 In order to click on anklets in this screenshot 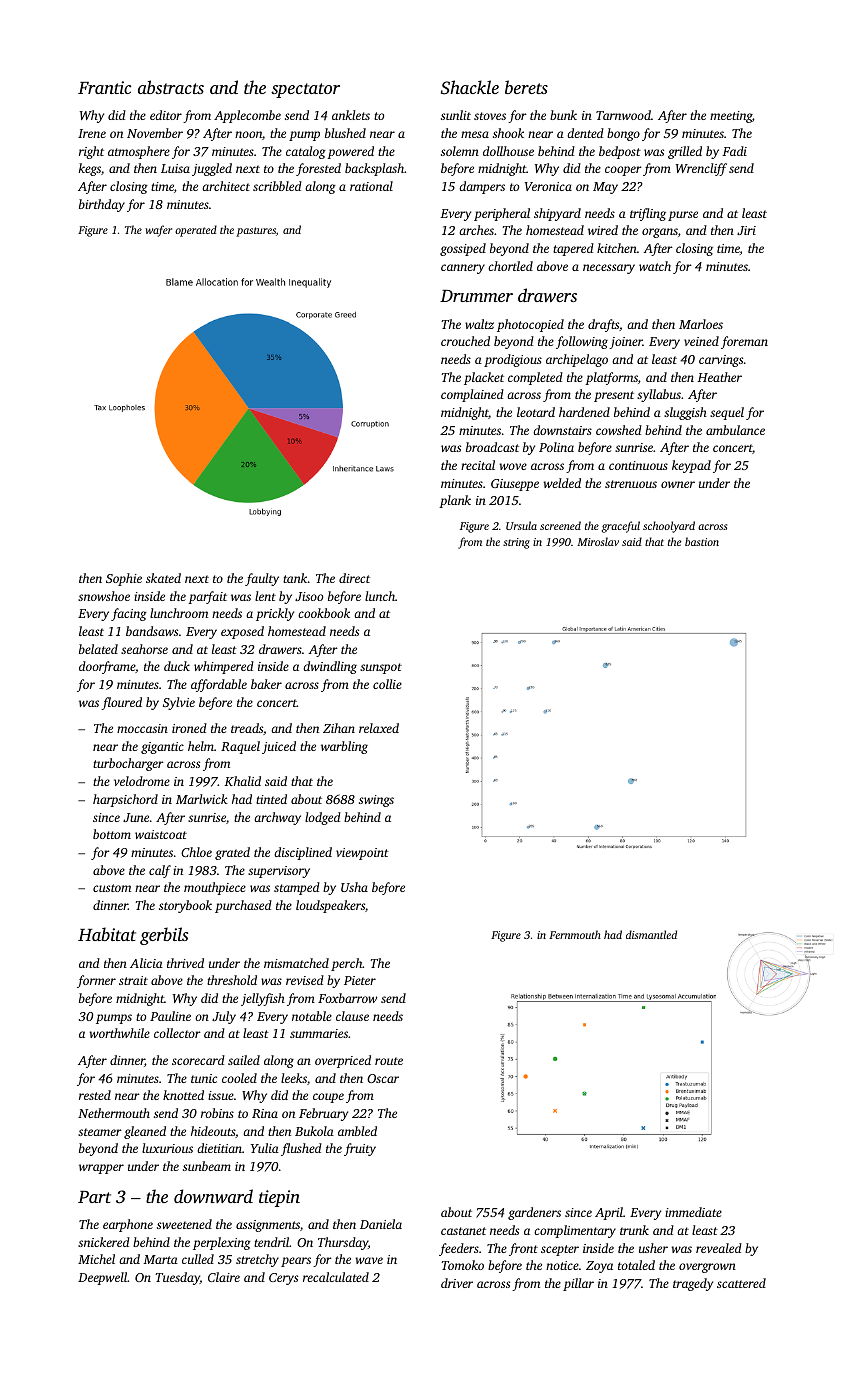, I will do `click(351, 115)`.
